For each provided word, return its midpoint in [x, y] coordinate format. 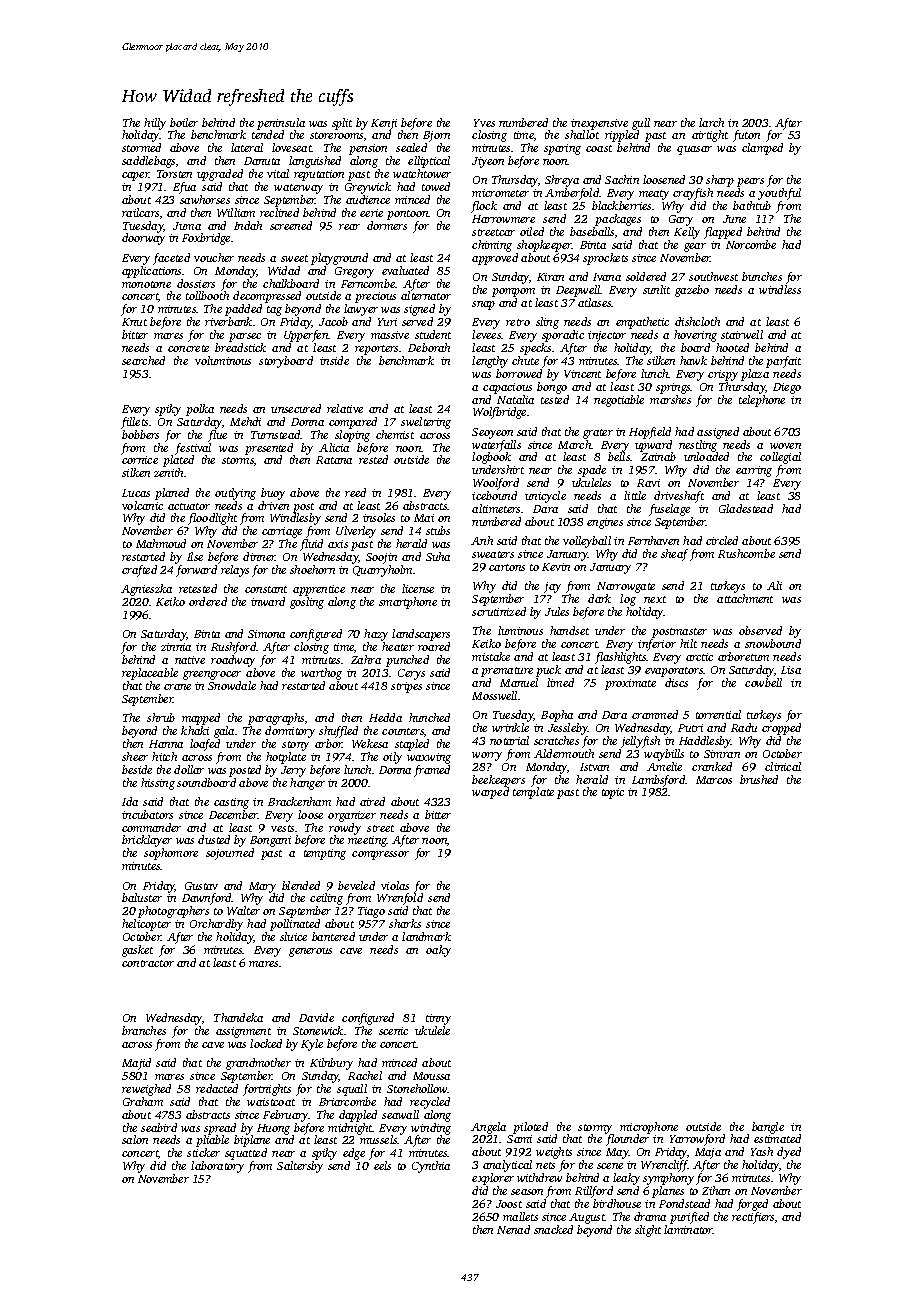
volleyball [587, 542]
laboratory [217, 1167]
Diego [787, 388]
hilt [688, 643]
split [342, 124]
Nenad [513, 1229]
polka [200, 410]
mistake [491, 656]
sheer [135, 756]
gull [641, 124]
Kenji [384, 124]
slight [648, 1231]
